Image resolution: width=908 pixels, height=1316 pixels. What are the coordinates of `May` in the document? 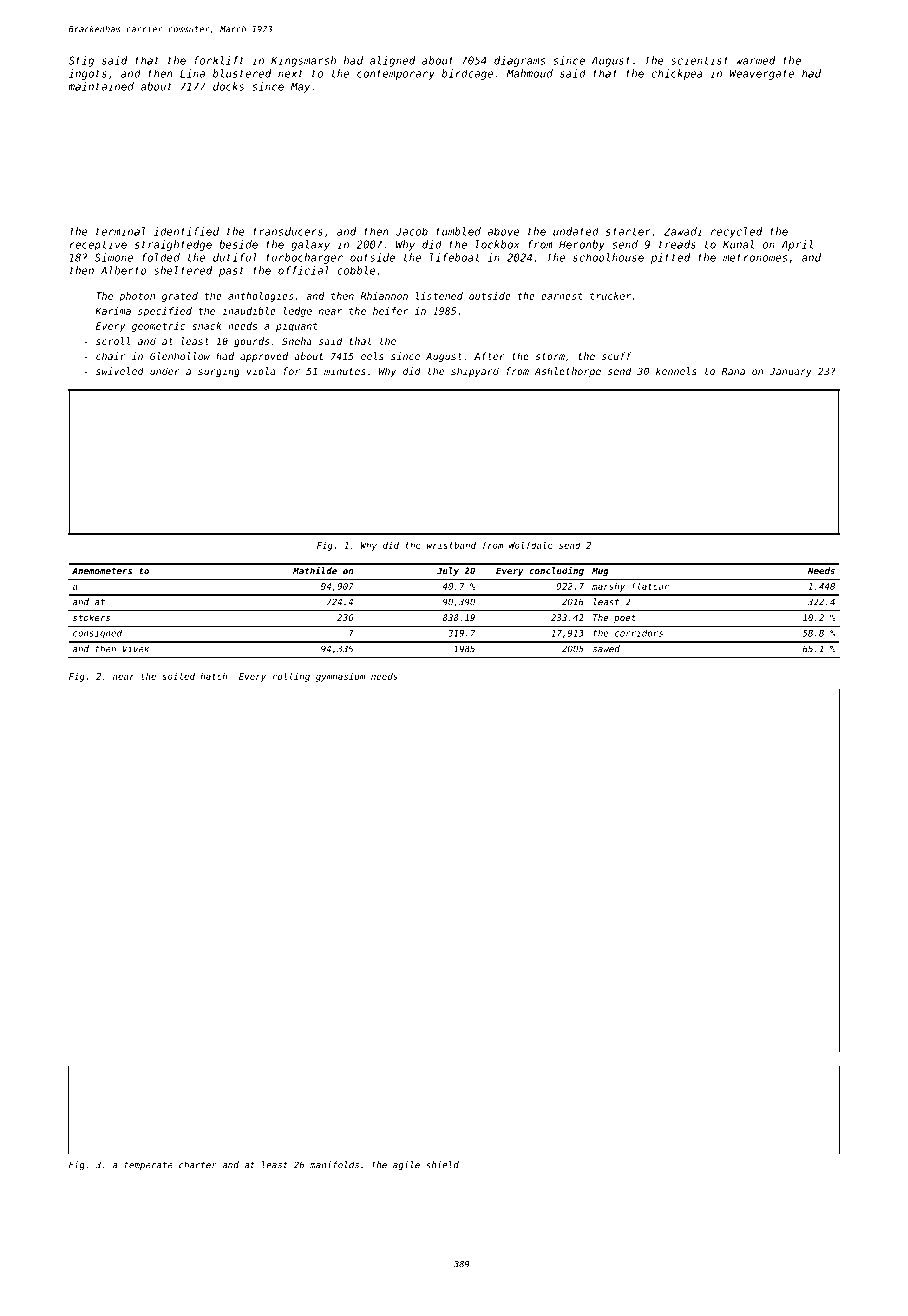 It's located at (300, 87).
